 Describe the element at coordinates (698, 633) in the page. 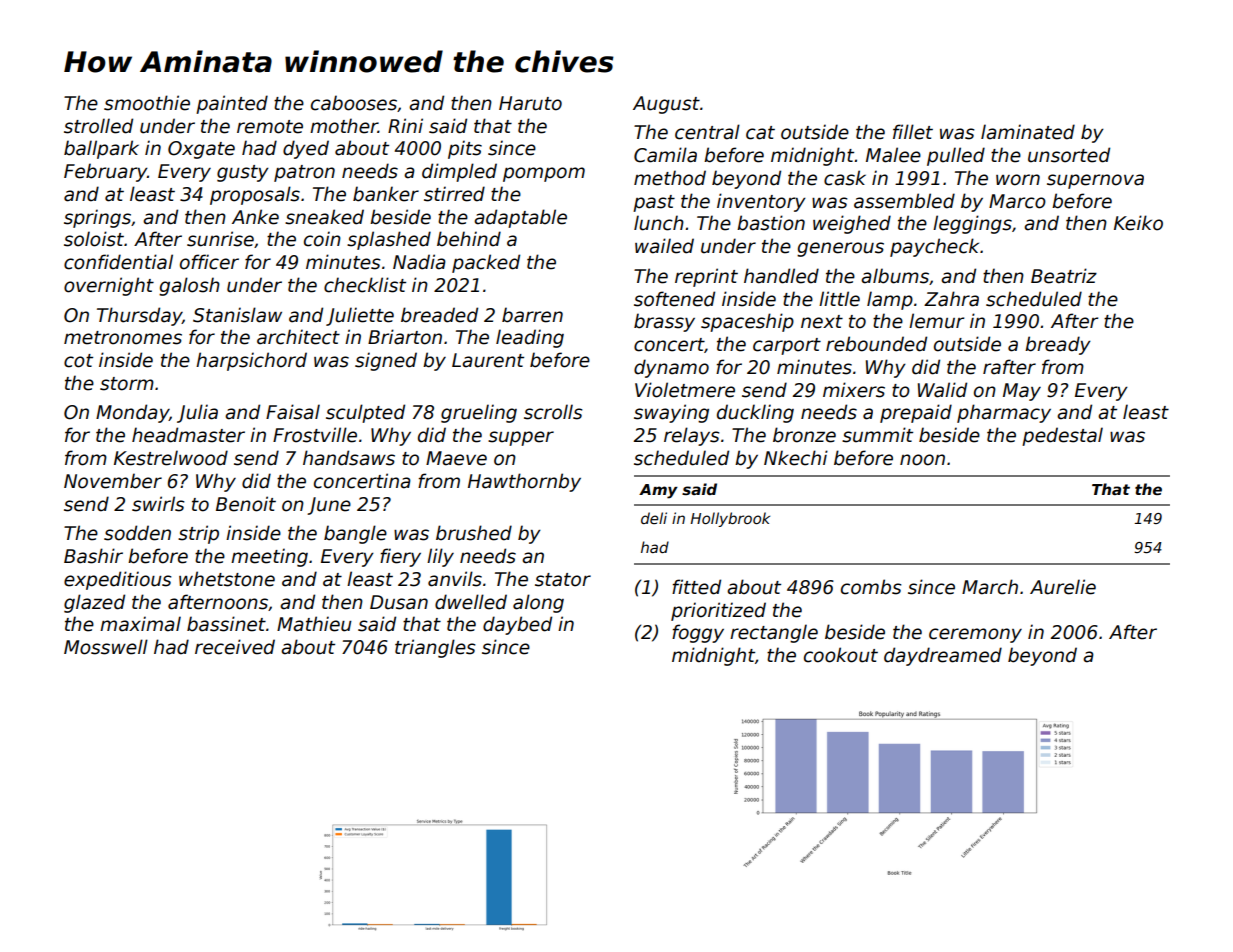

I see `foggy` at that location.
